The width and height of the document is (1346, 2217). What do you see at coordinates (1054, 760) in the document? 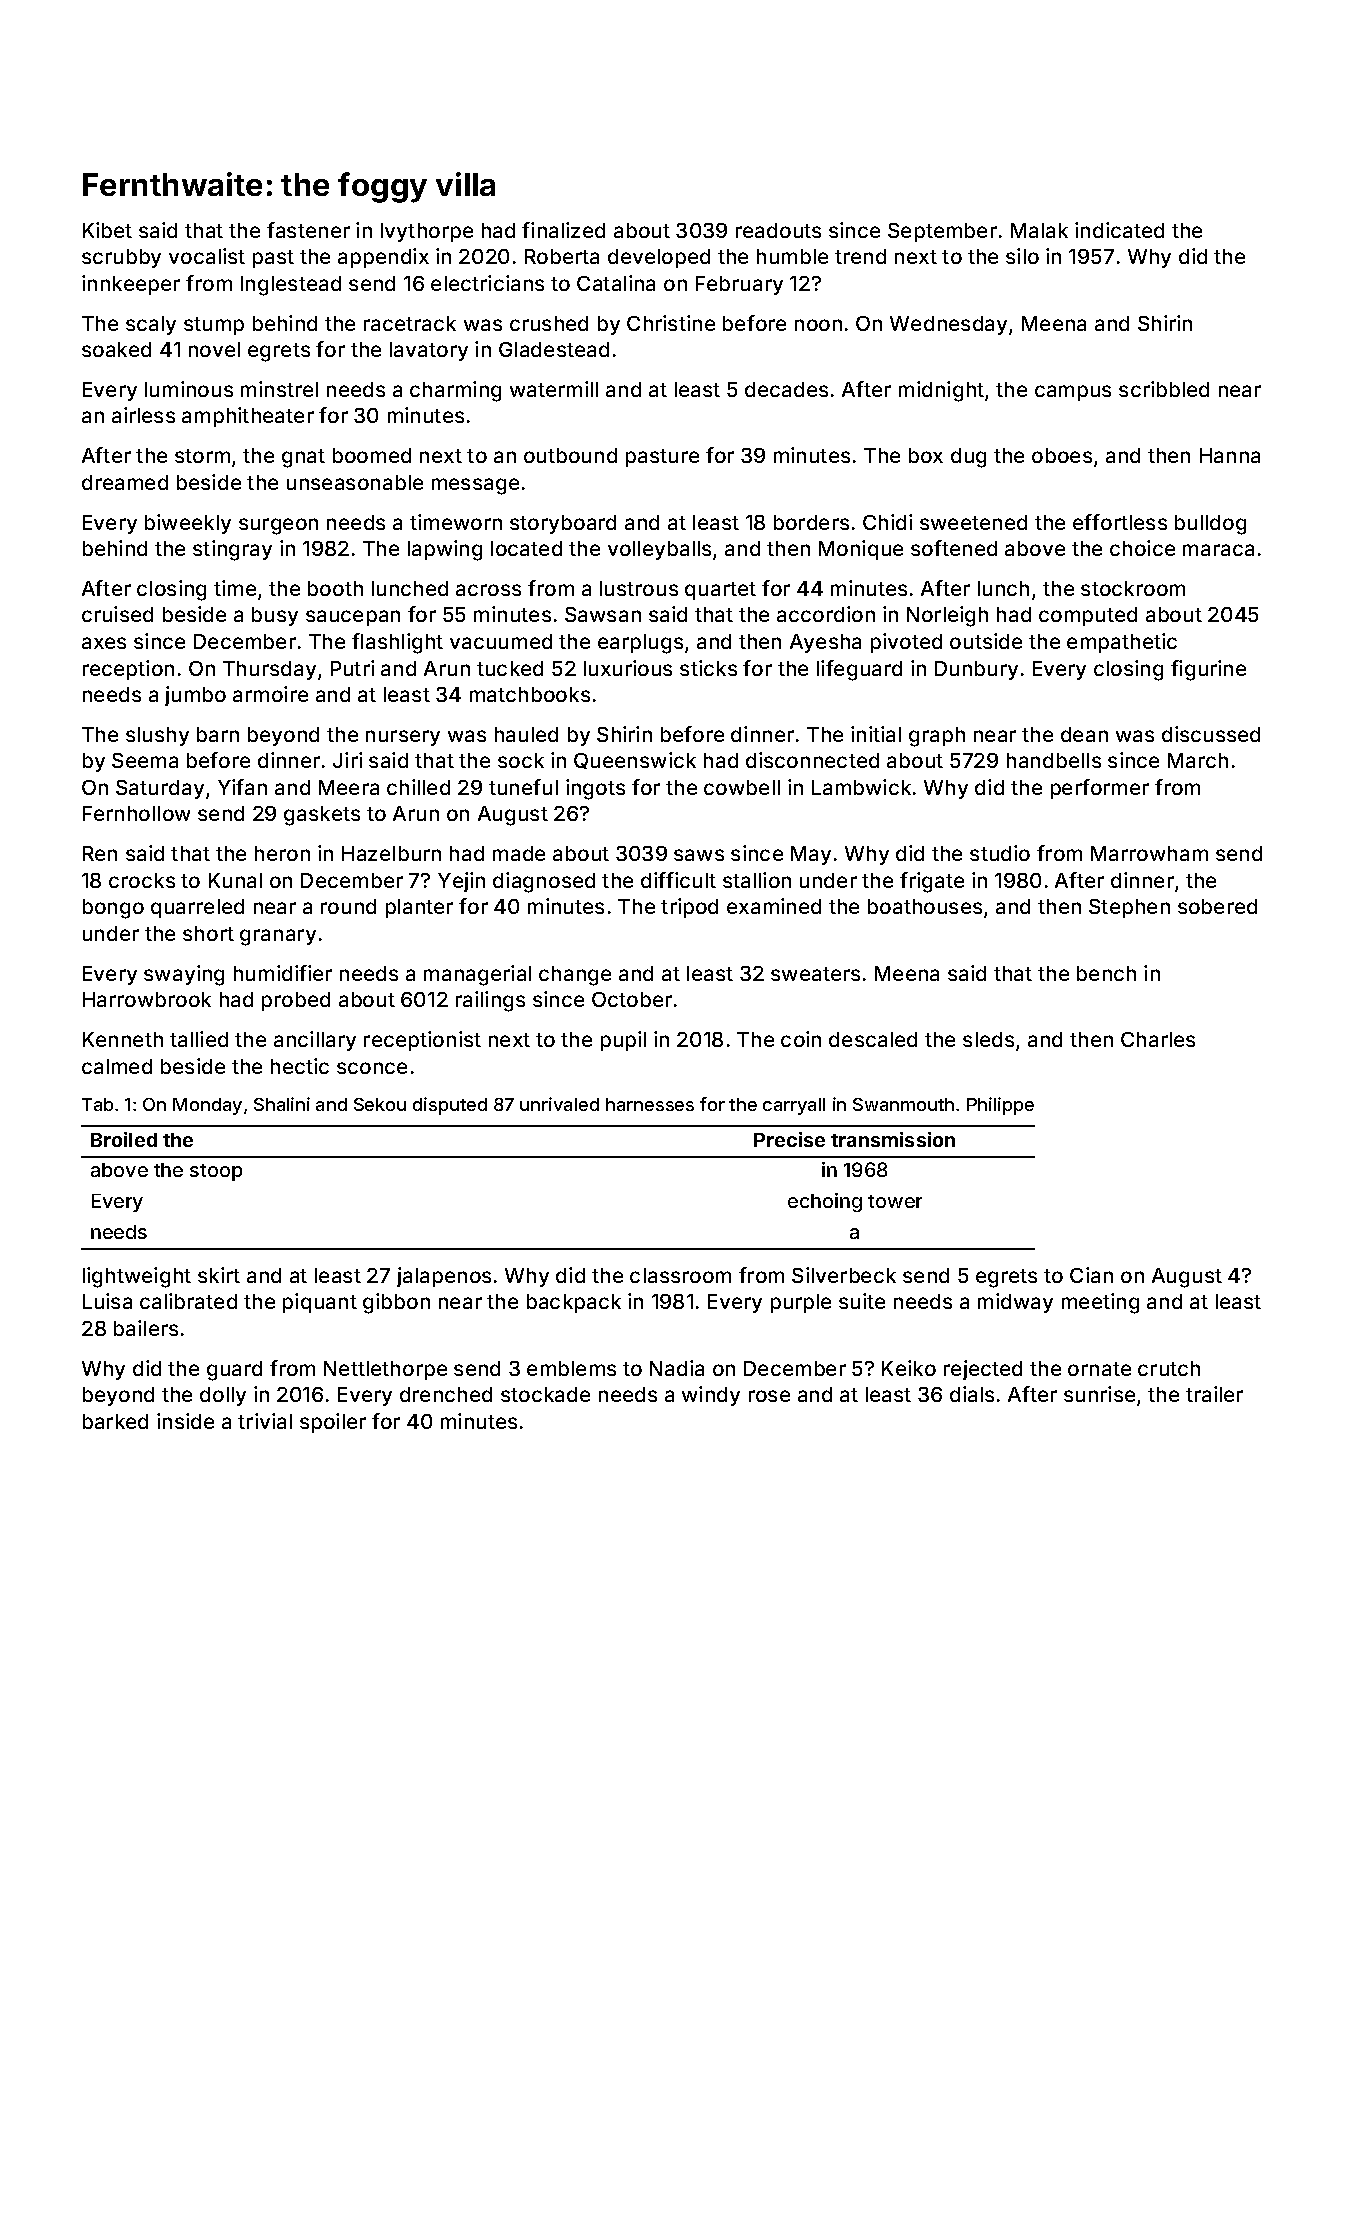
I see `handbells` at bounding box center [1054, 760].
